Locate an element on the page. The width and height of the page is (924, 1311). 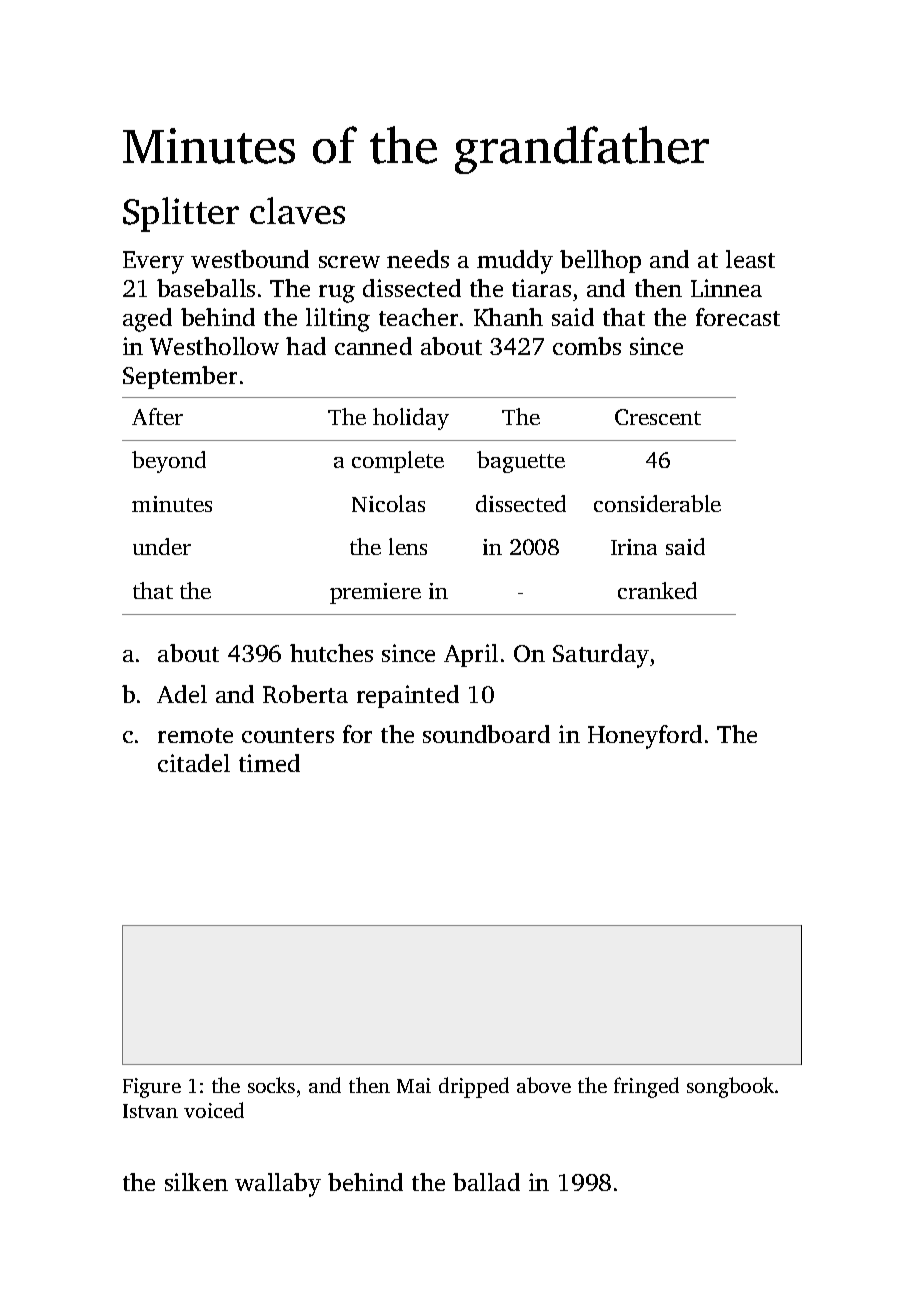
under is located at coordinates (162, 546).
